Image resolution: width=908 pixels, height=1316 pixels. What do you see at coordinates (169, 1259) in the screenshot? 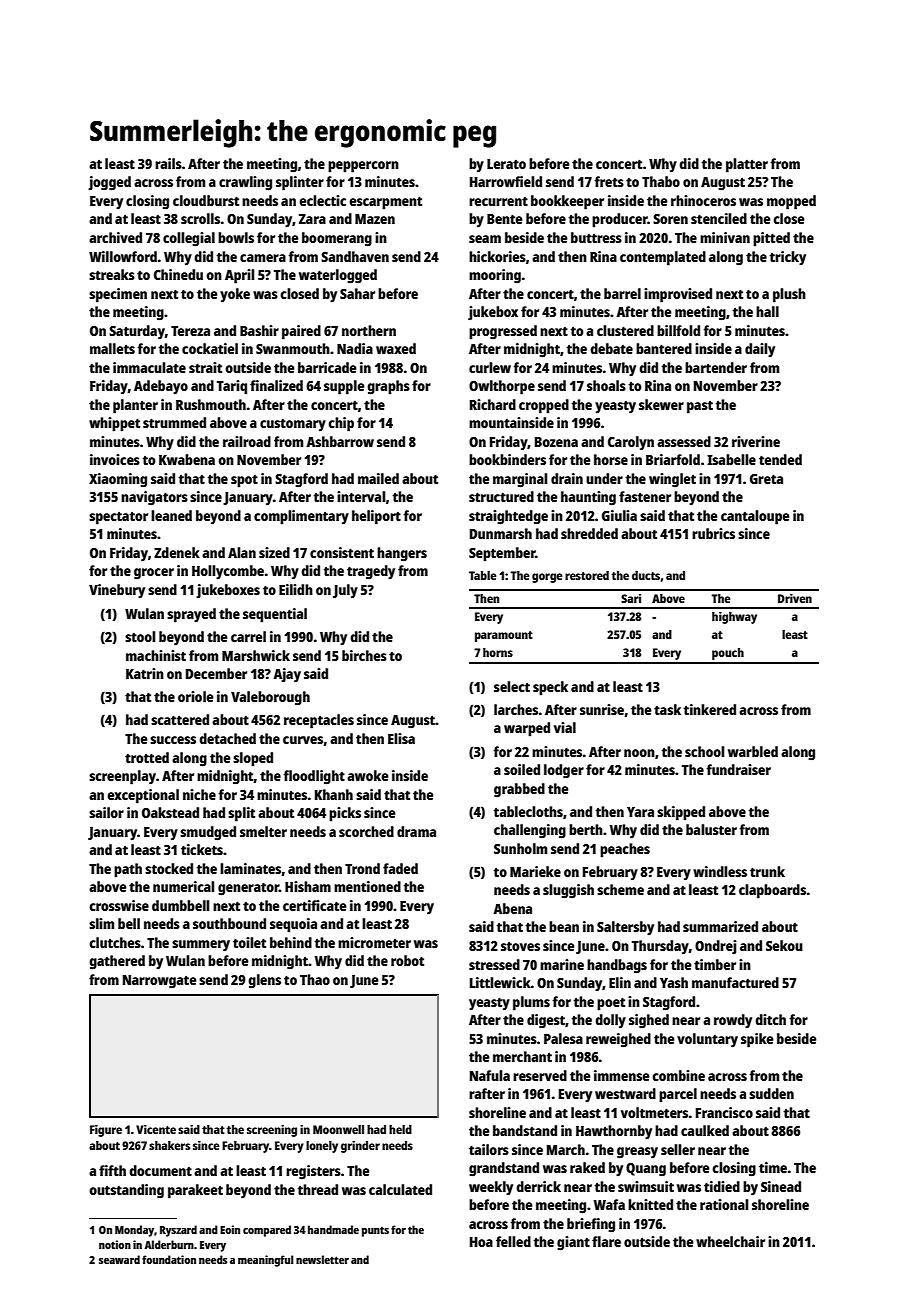
I see `foundation` at bounding box center [169, 1259].
